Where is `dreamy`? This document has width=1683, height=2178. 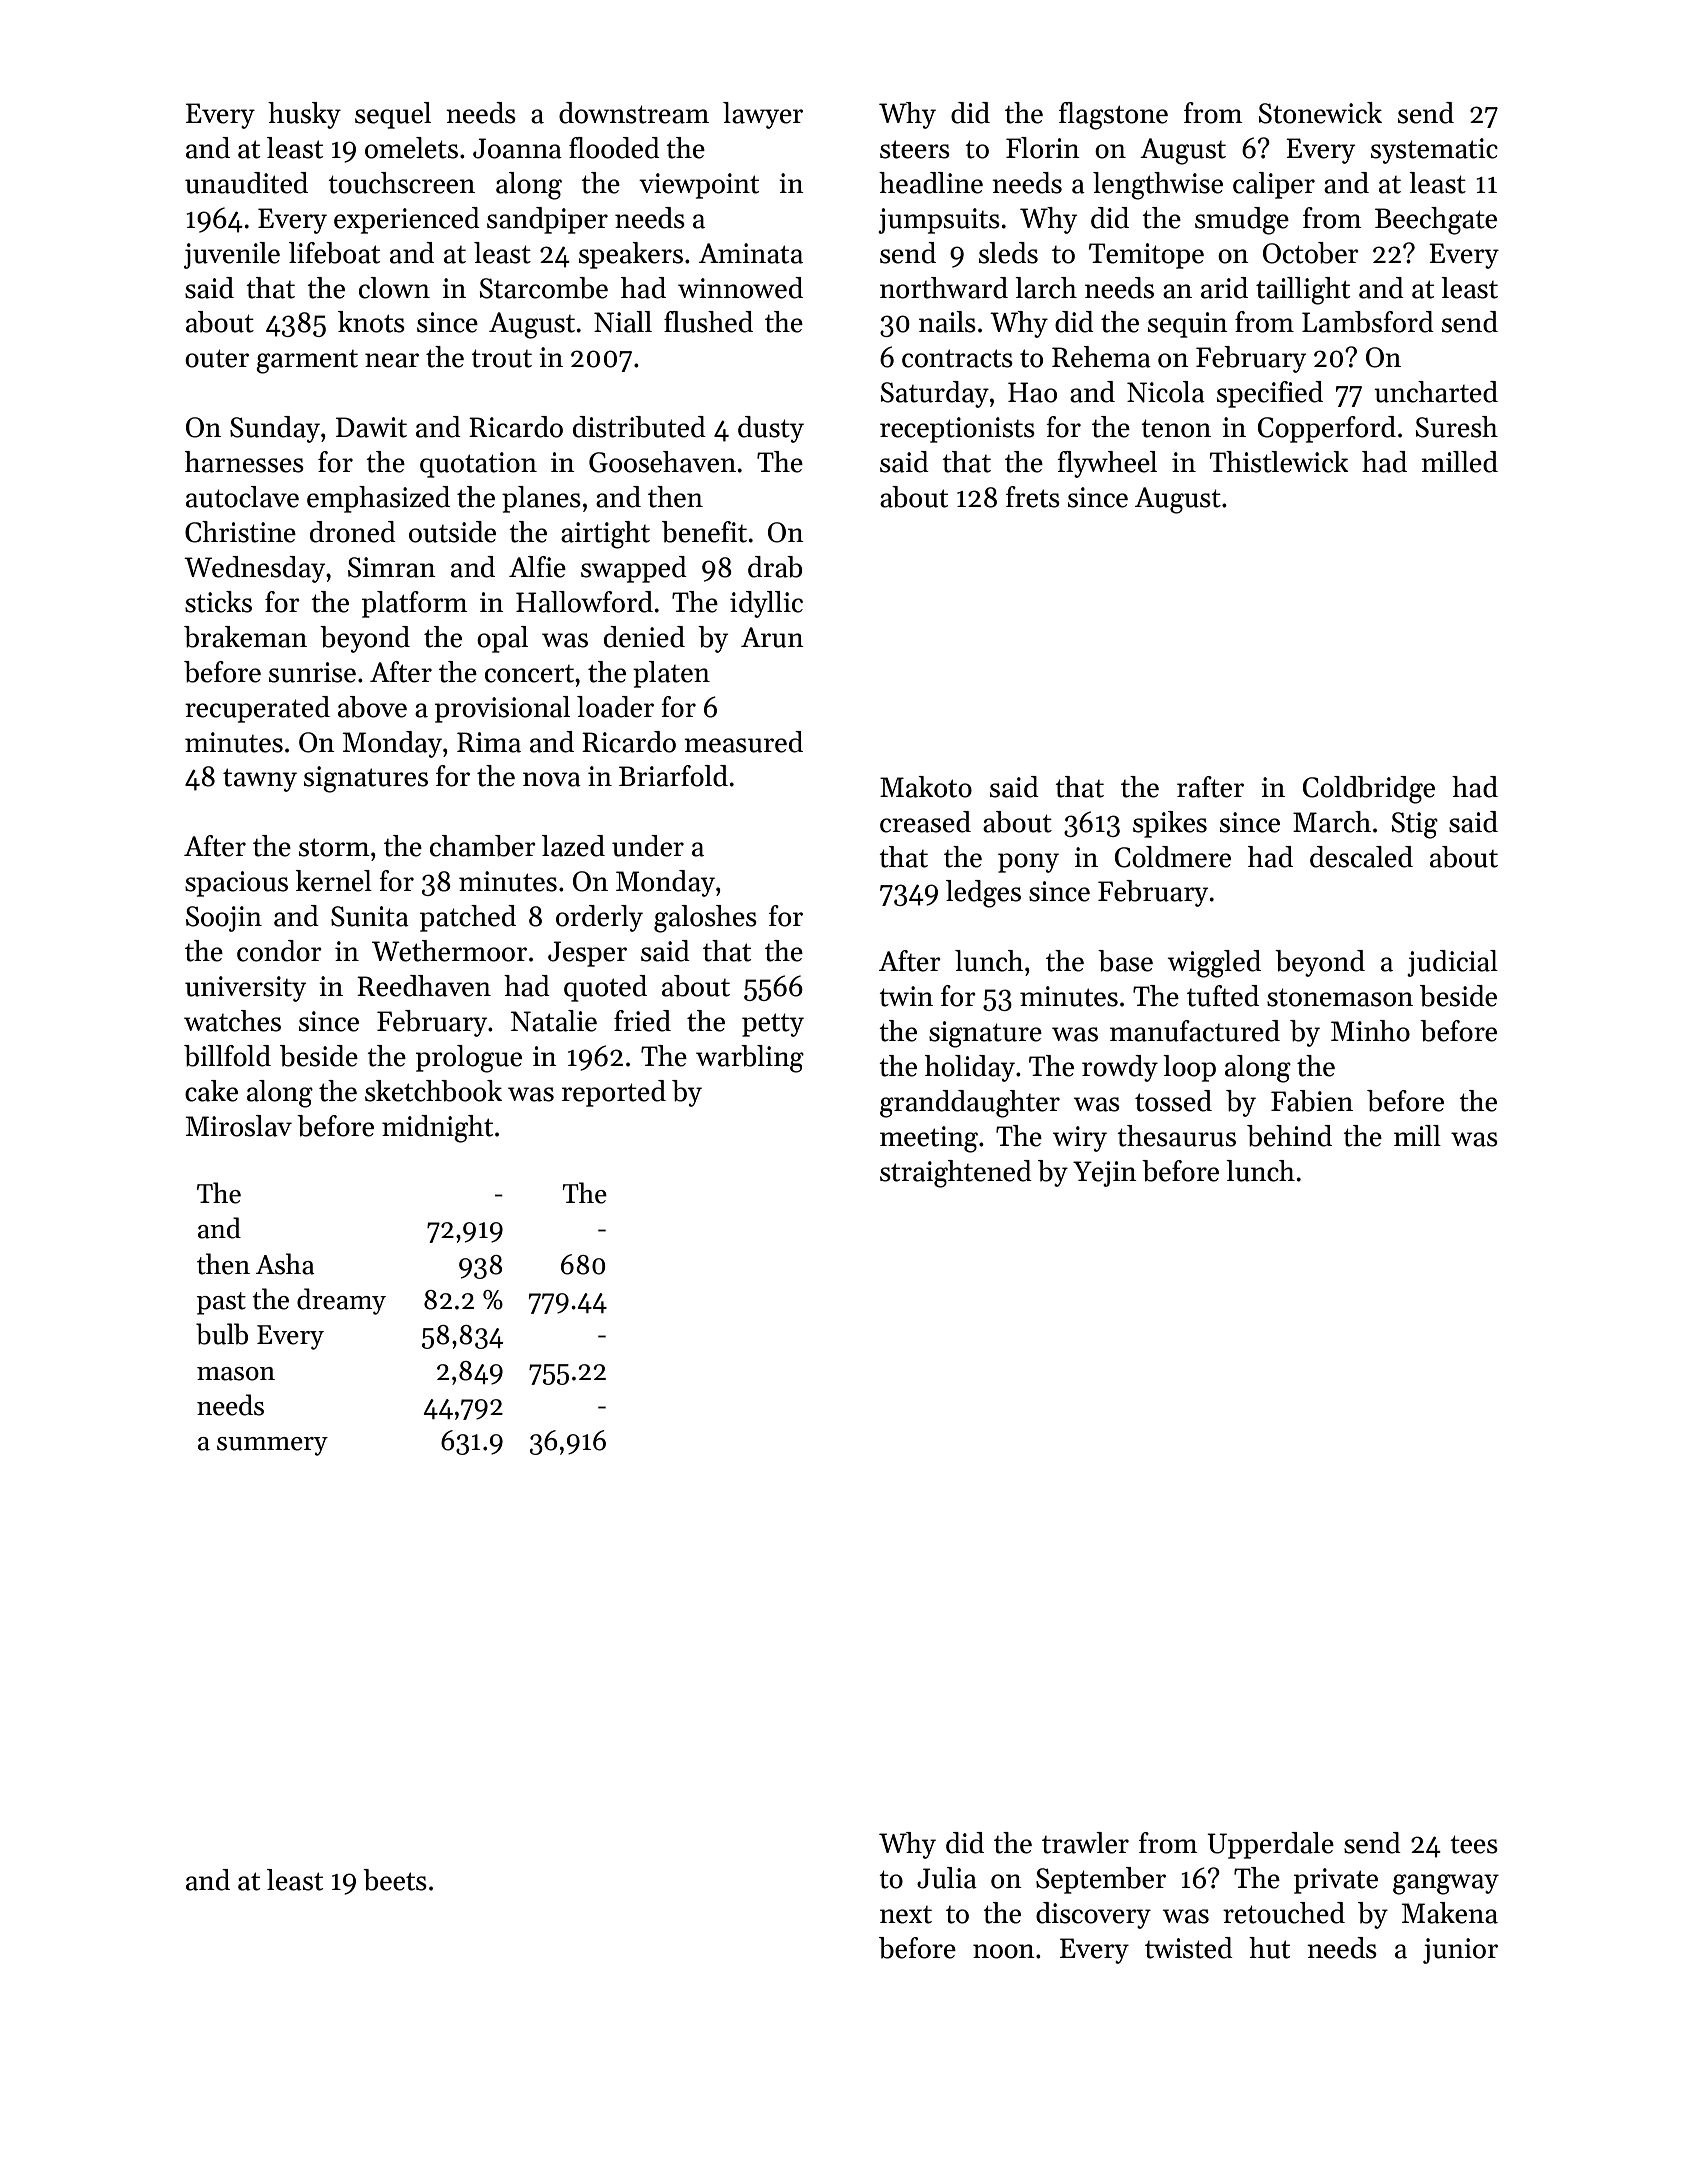 dreamy is located at coordinates (341, 1301).
